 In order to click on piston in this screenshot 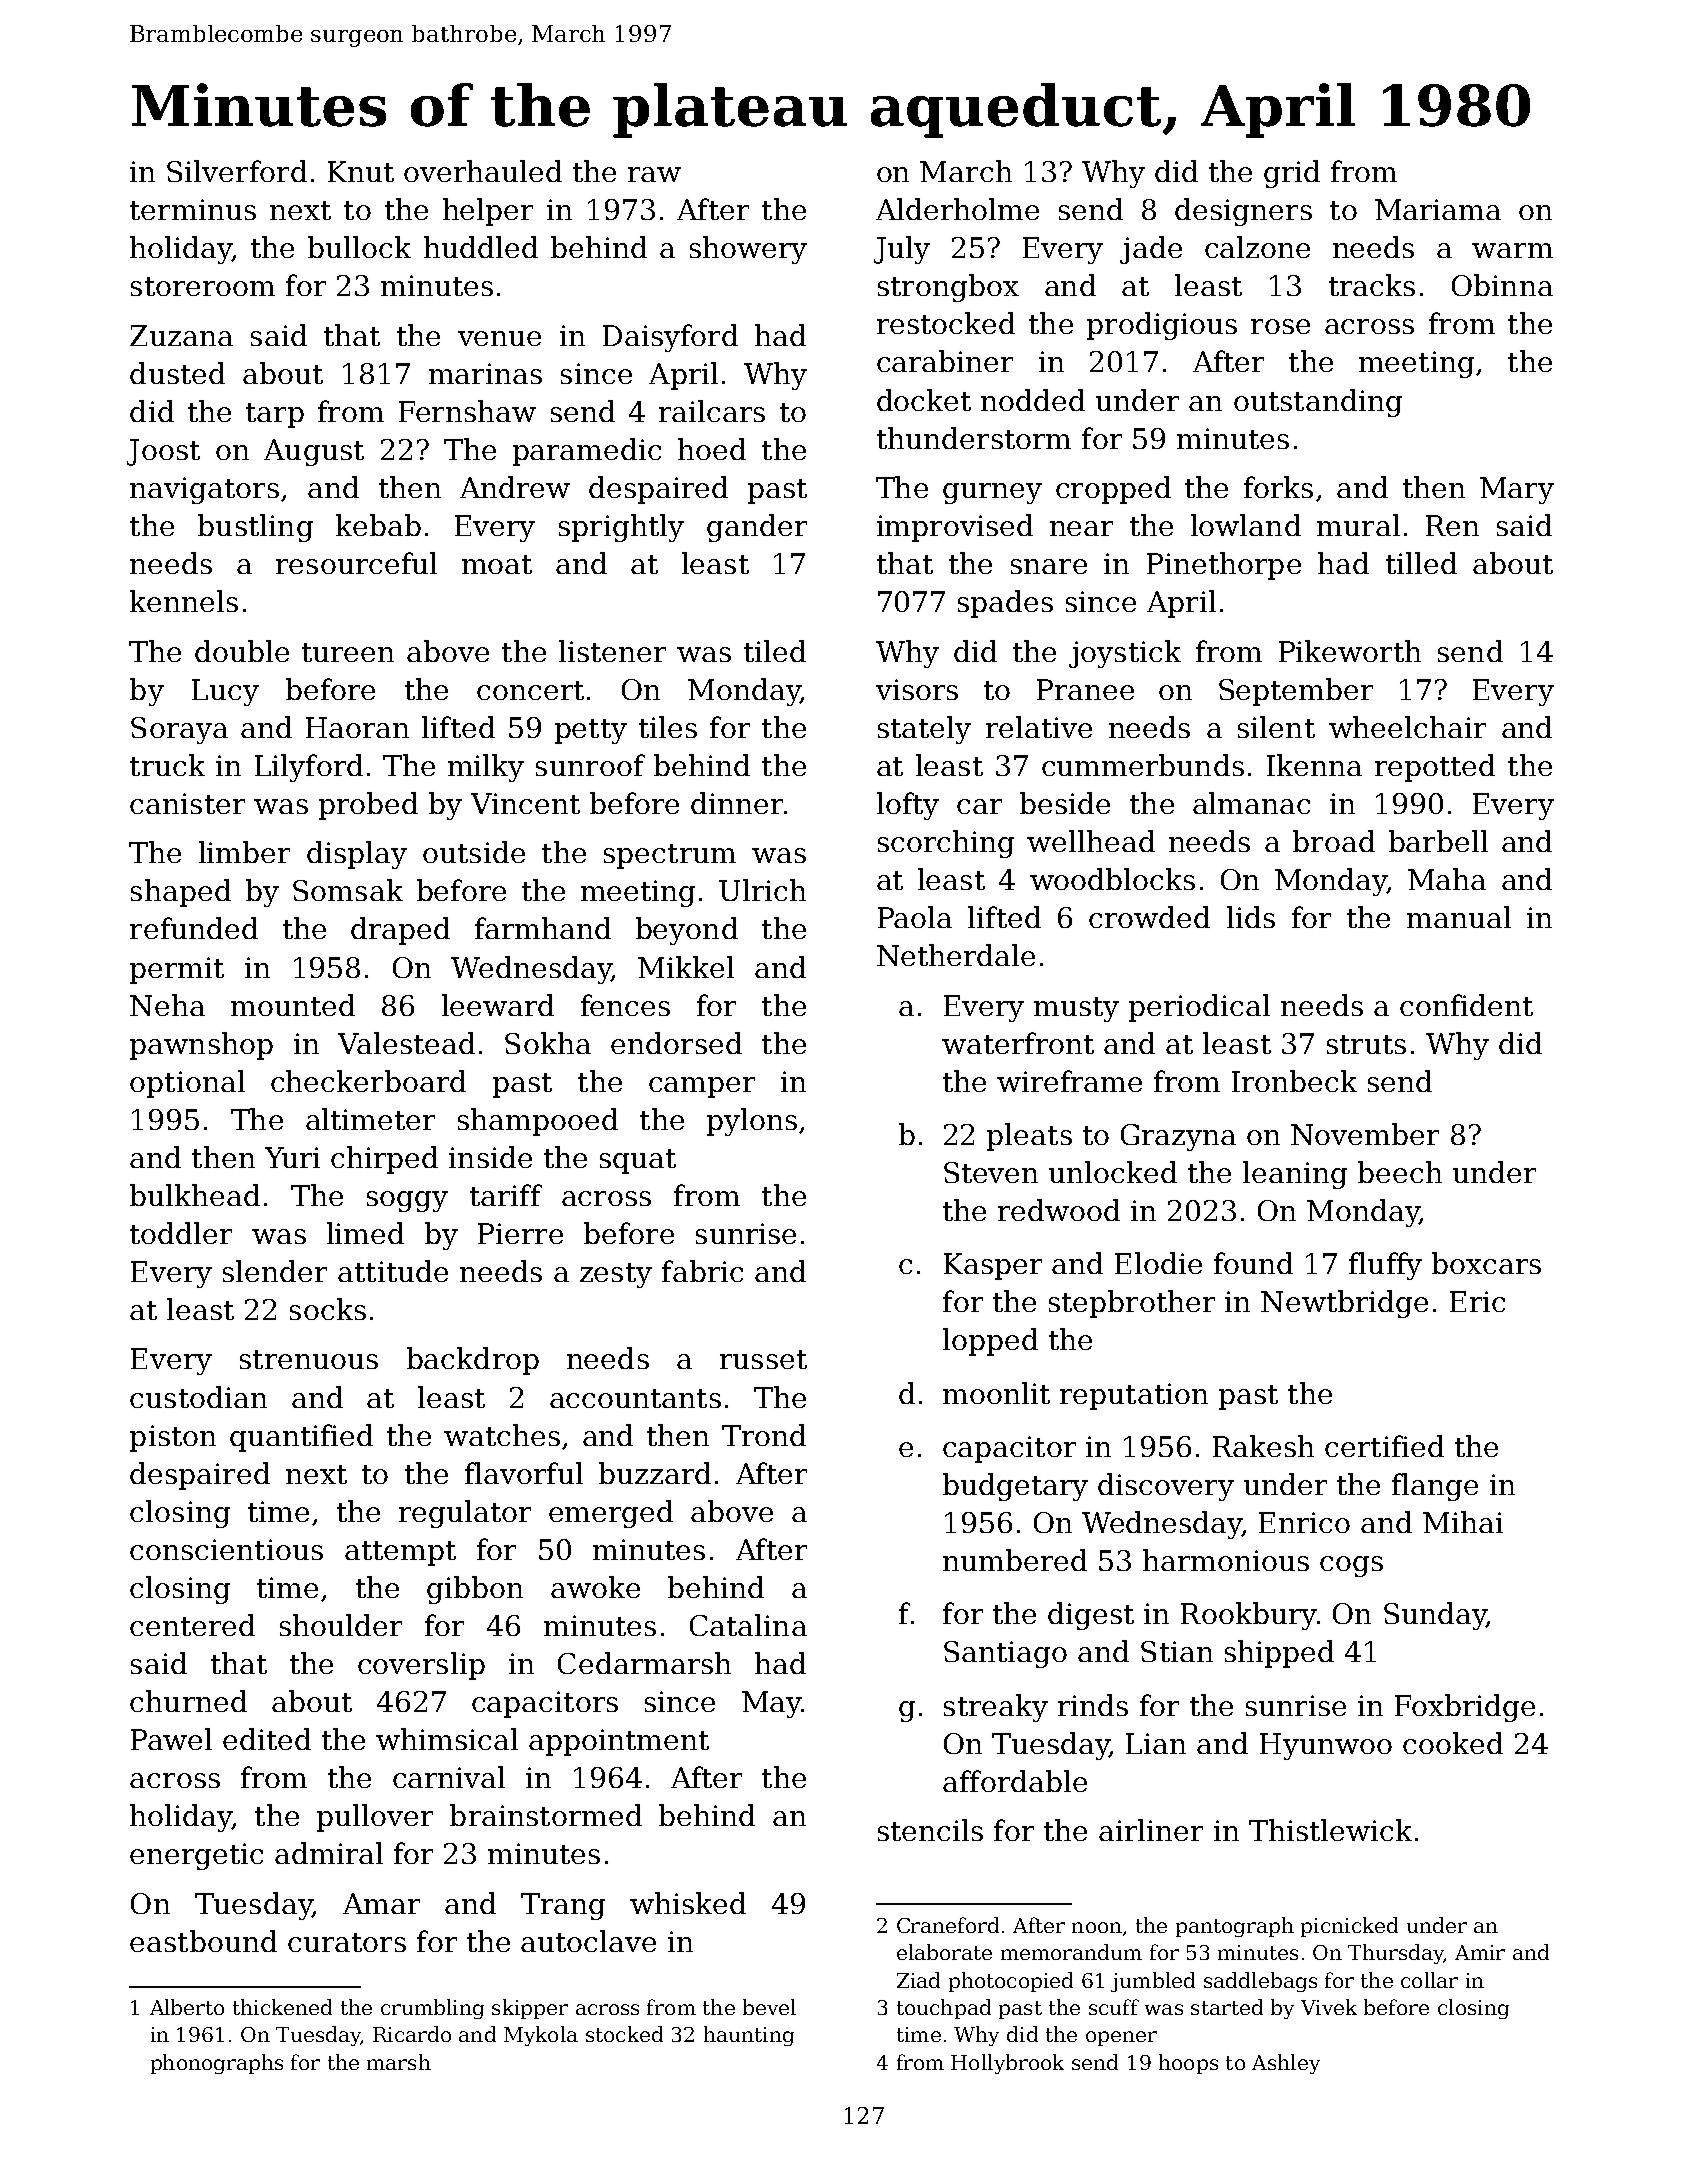, I will do `click(173, 1438)`.
